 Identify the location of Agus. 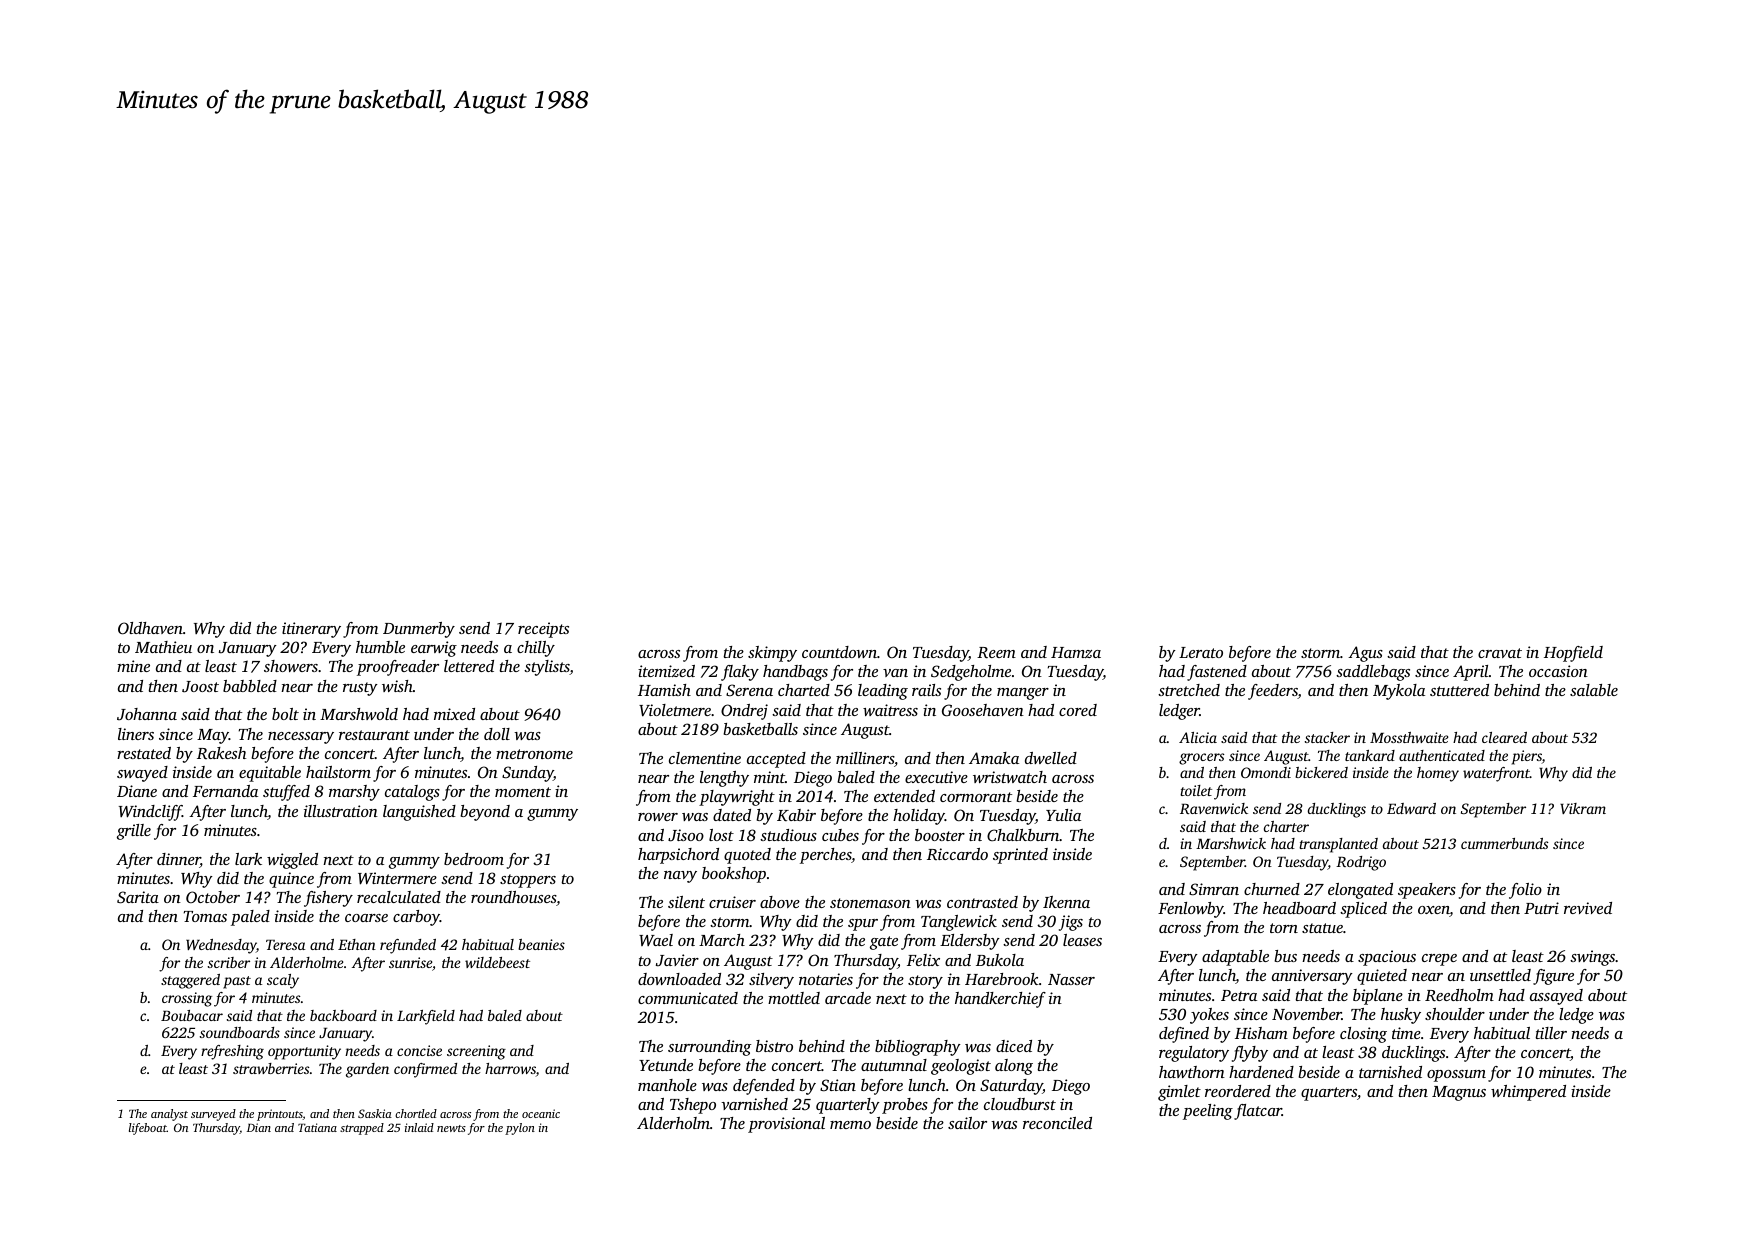
(1365, 654).
